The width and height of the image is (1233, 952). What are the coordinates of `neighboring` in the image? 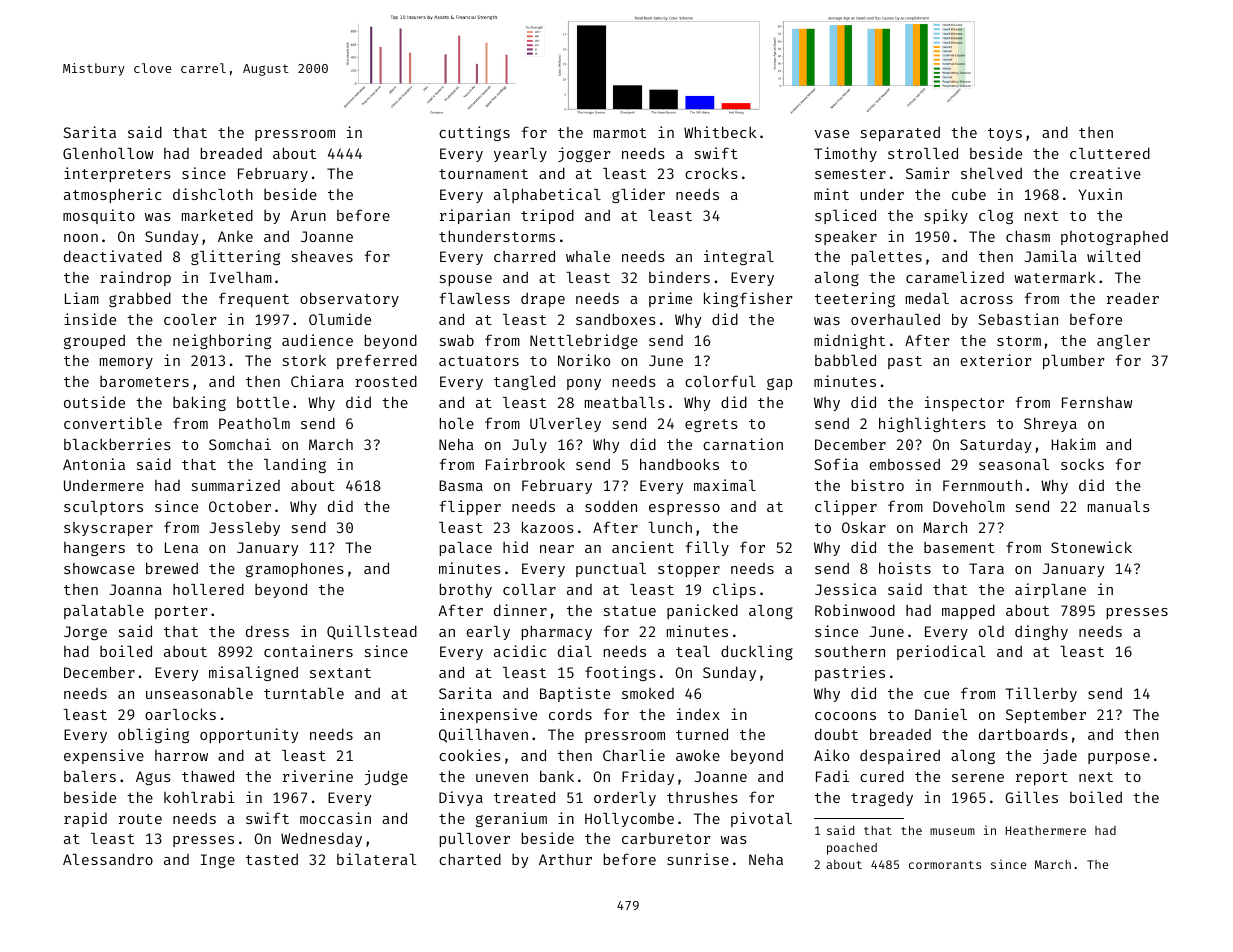 It's located at (222, 341).
